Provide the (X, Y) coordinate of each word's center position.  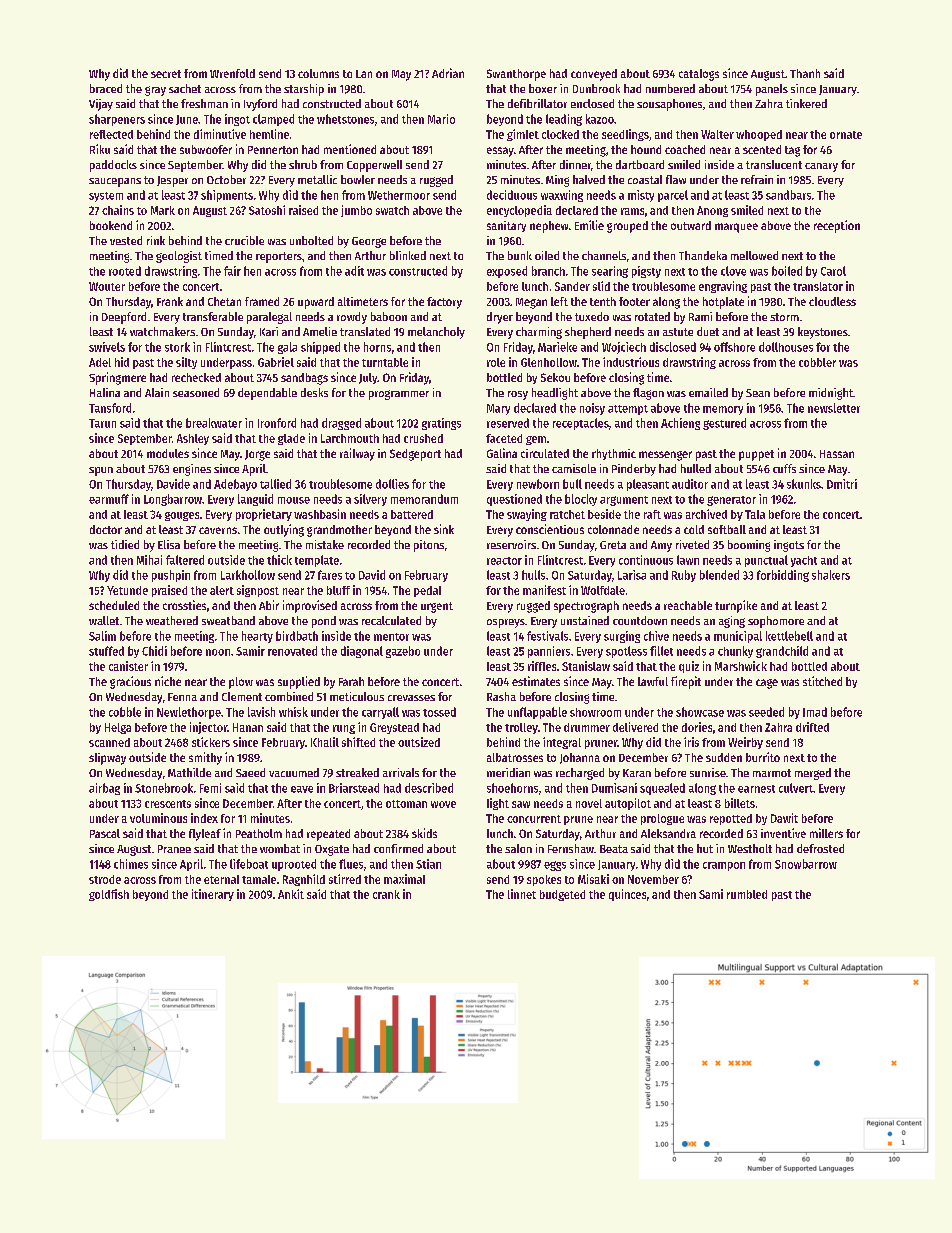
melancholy (436, 333)
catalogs (699, 75)
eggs (555, 866)
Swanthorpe (516, 75)
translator (818, 286)
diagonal (362, 652)
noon (218, 652)
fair (232, 271)
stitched (822, 681)
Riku (100, 149)
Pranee (174, 849)
